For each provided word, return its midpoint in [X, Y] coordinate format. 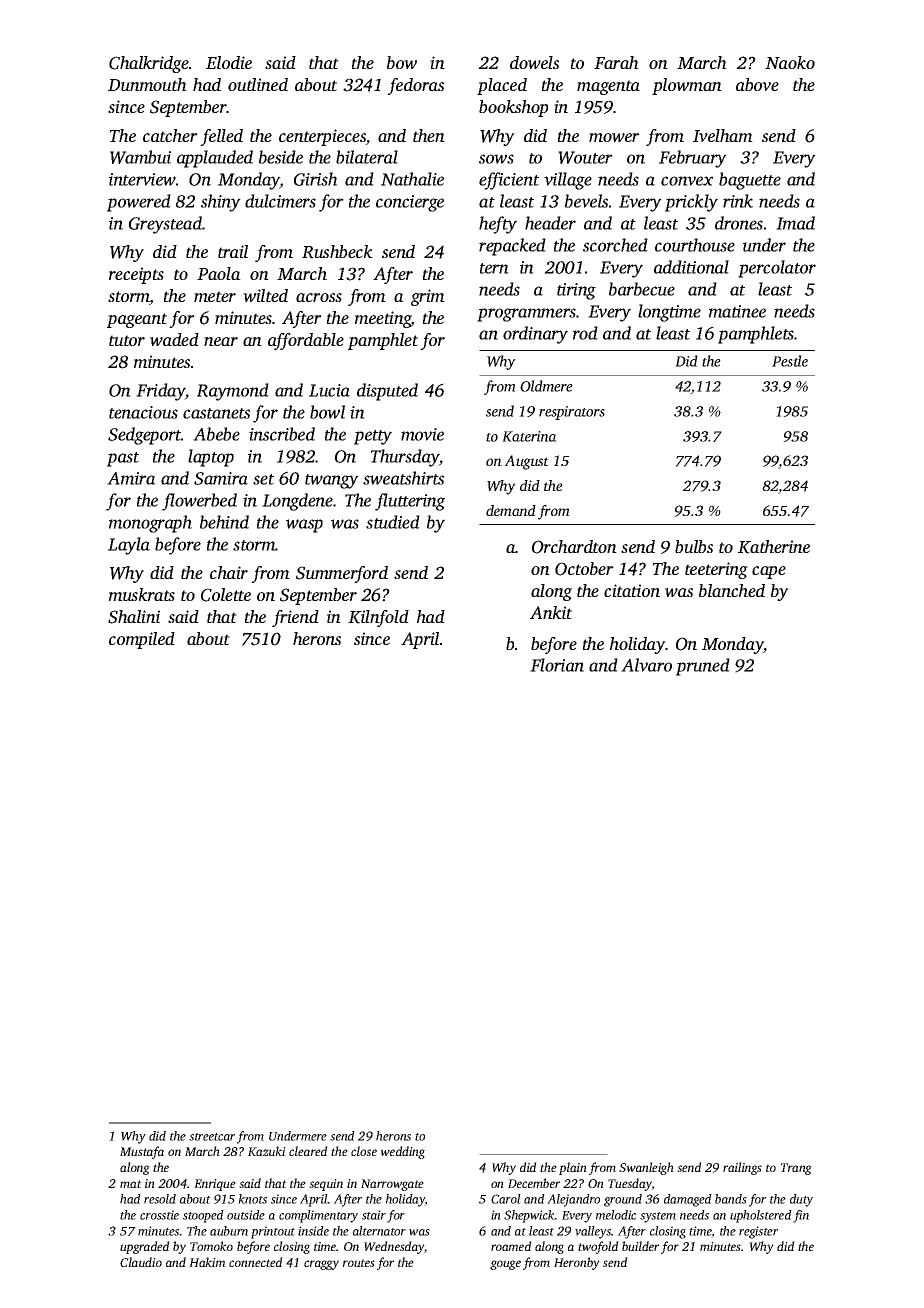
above [757, 84]
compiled [142, 640]
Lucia [329, 390]
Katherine [774, 547]
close [364, 1151]
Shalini [134, 617]
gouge [505, 1265]
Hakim [207, 1262]
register [758, 1232]
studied [393, 522]
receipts [136, 275]
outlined [258, 84]
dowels [534, 62]
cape [769, 572]
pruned [703, 667]
